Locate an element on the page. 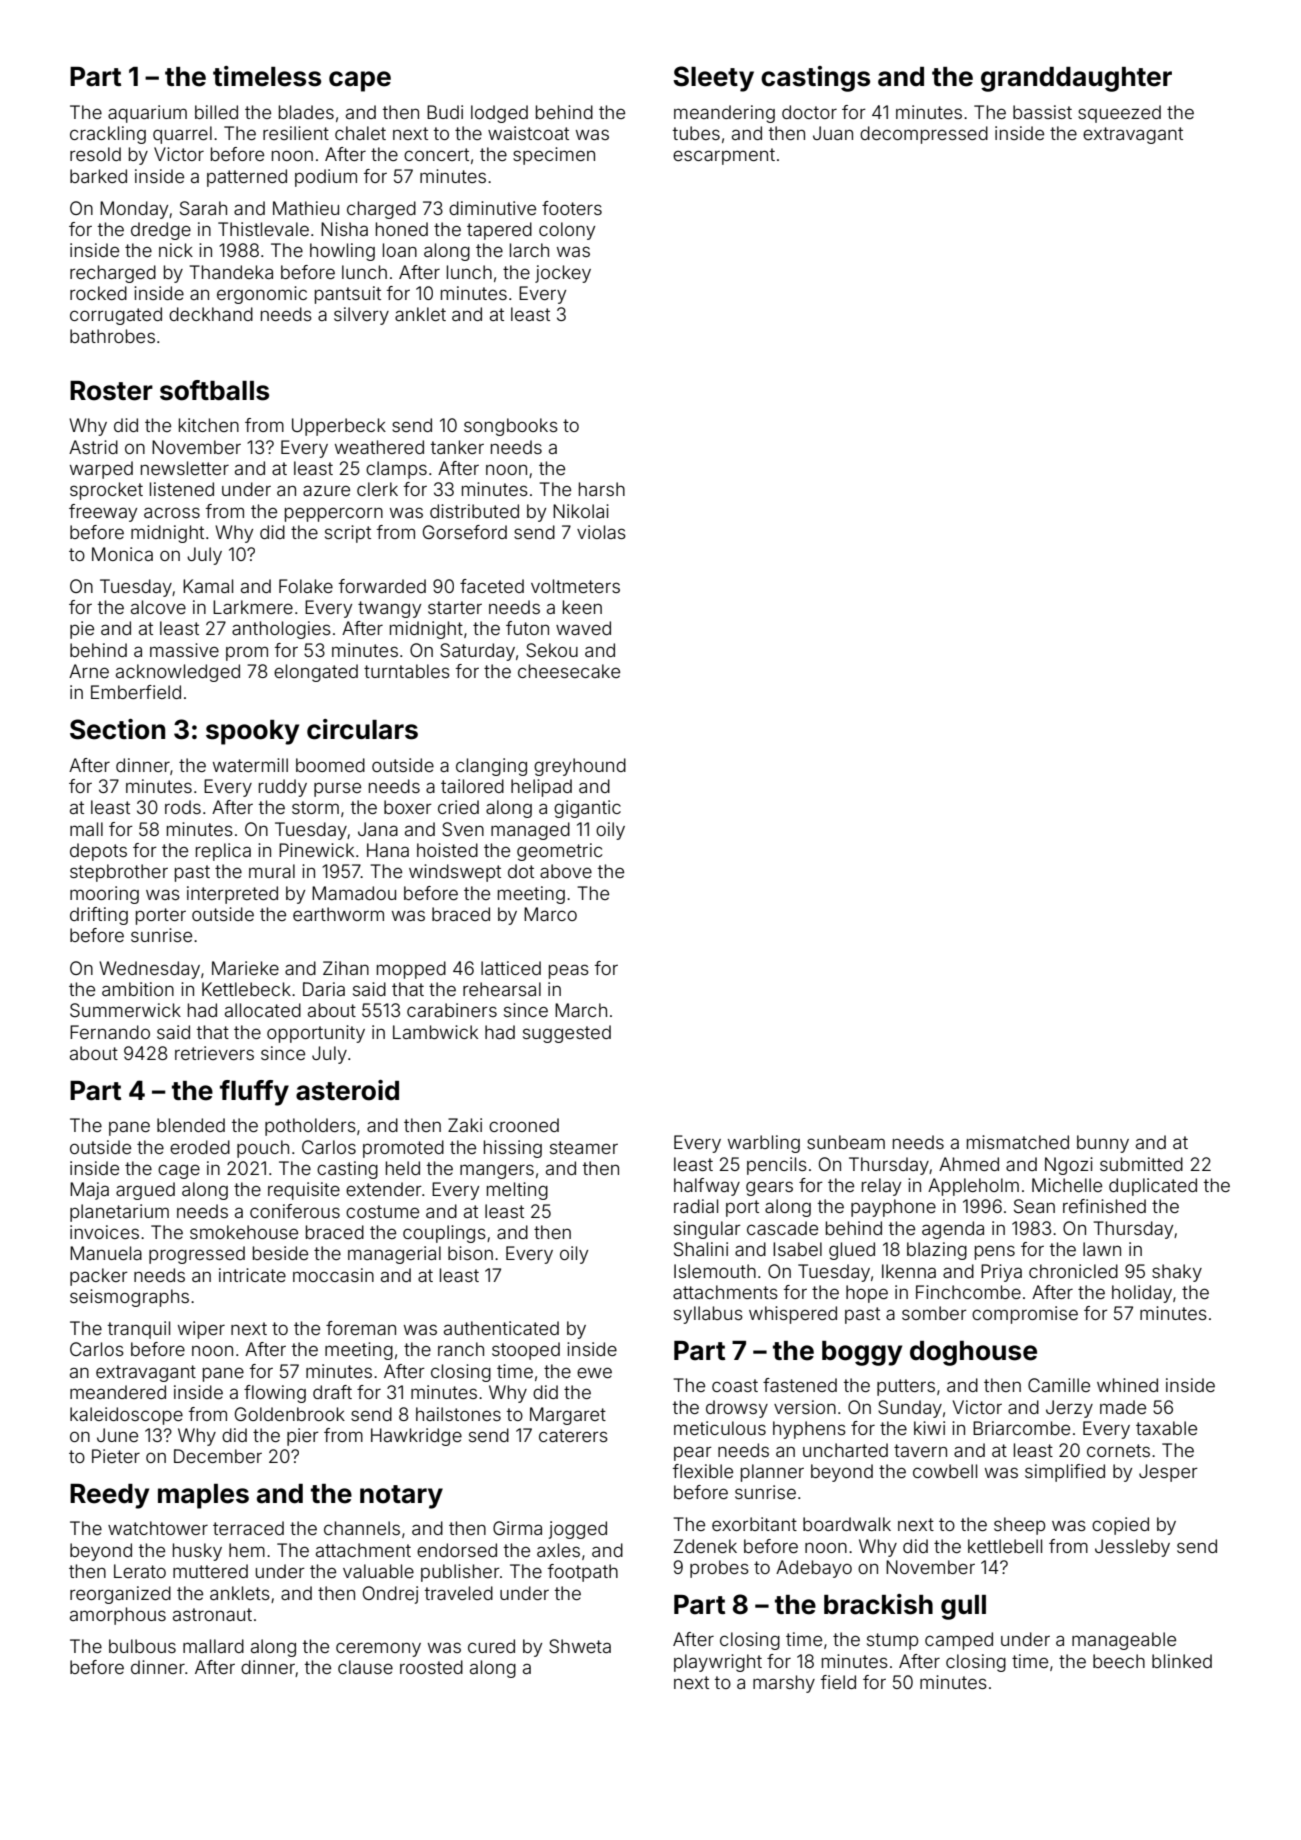  Maja is located at coordinates (89, 1191).
